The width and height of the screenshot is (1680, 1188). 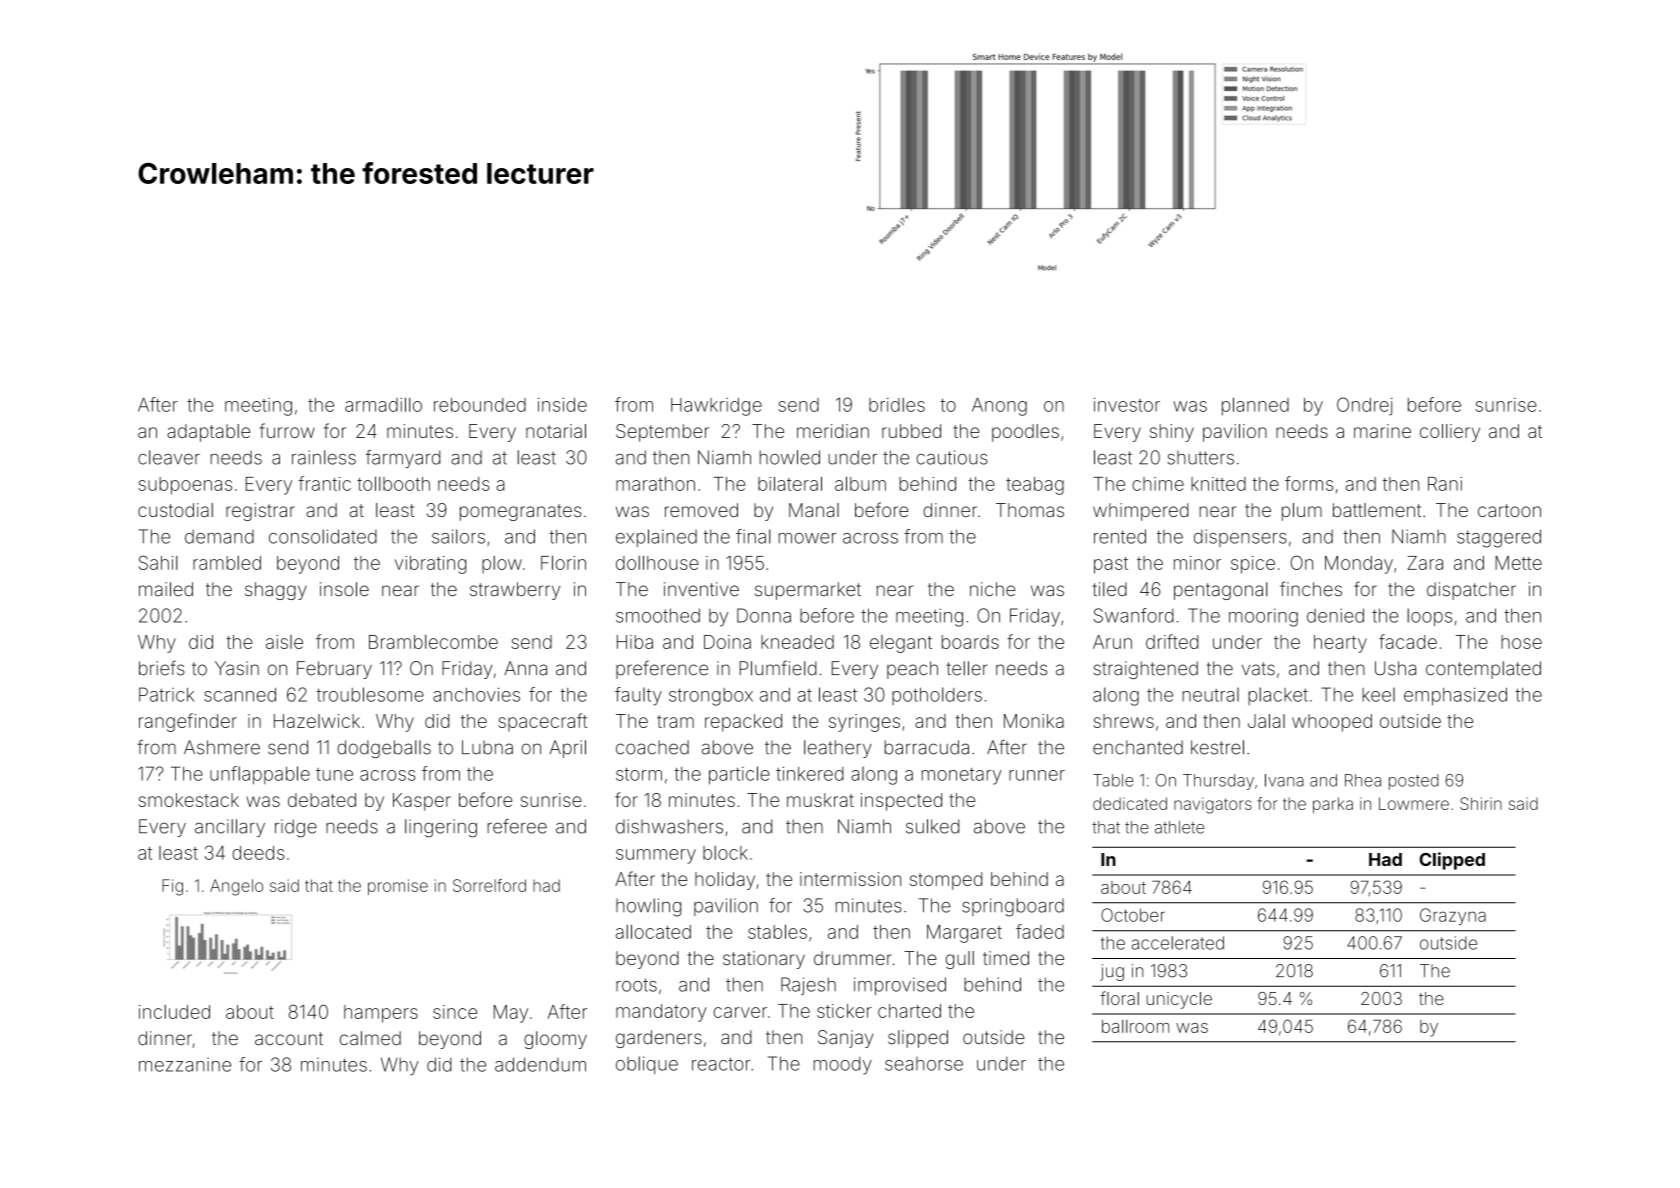 What do you see at coordinates (174, 1012) in the screenshot?
I see `included` at bounding box center [174, 1012].
